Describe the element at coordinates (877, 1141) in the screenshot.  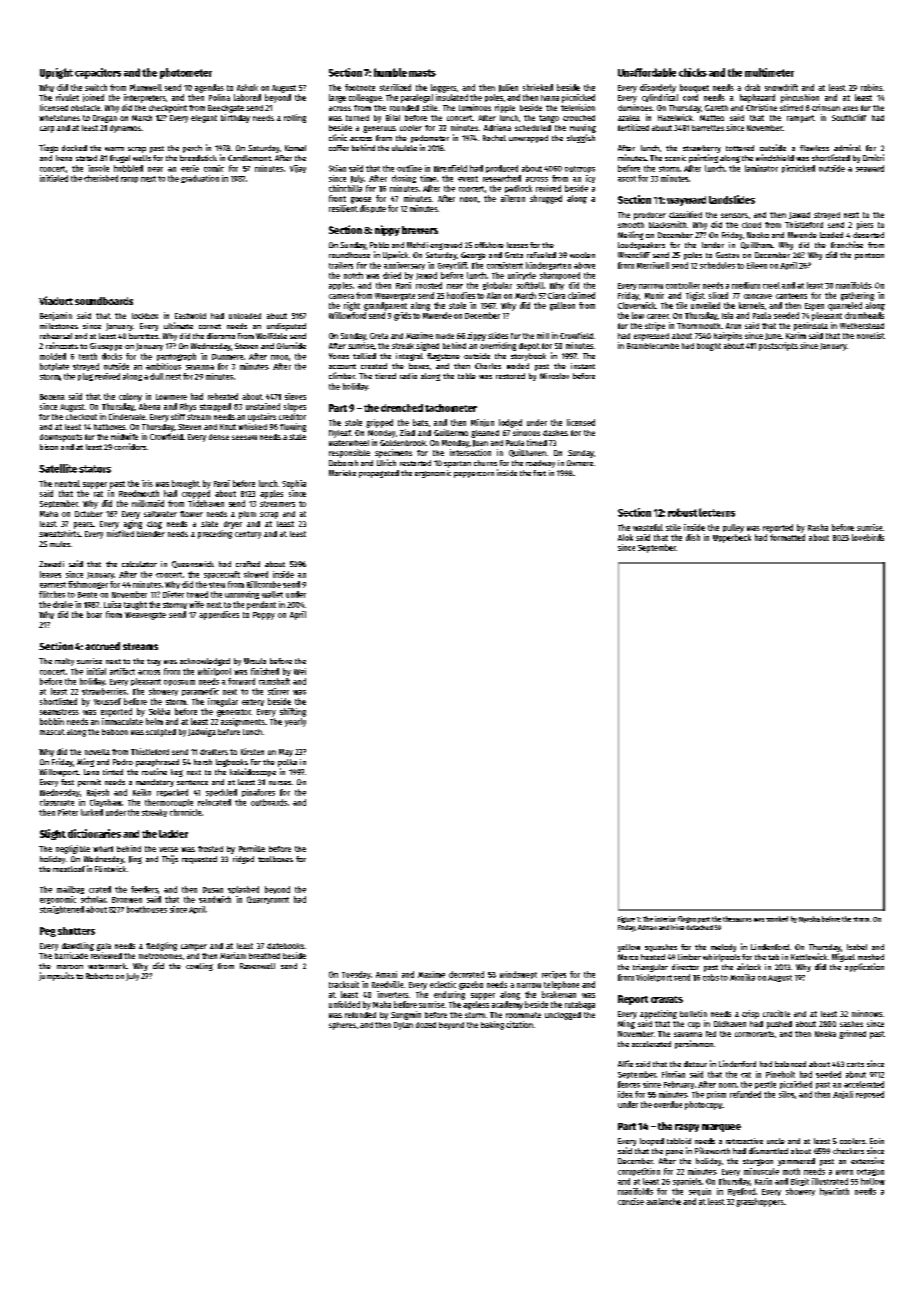
I see `Eoin` at that location.
